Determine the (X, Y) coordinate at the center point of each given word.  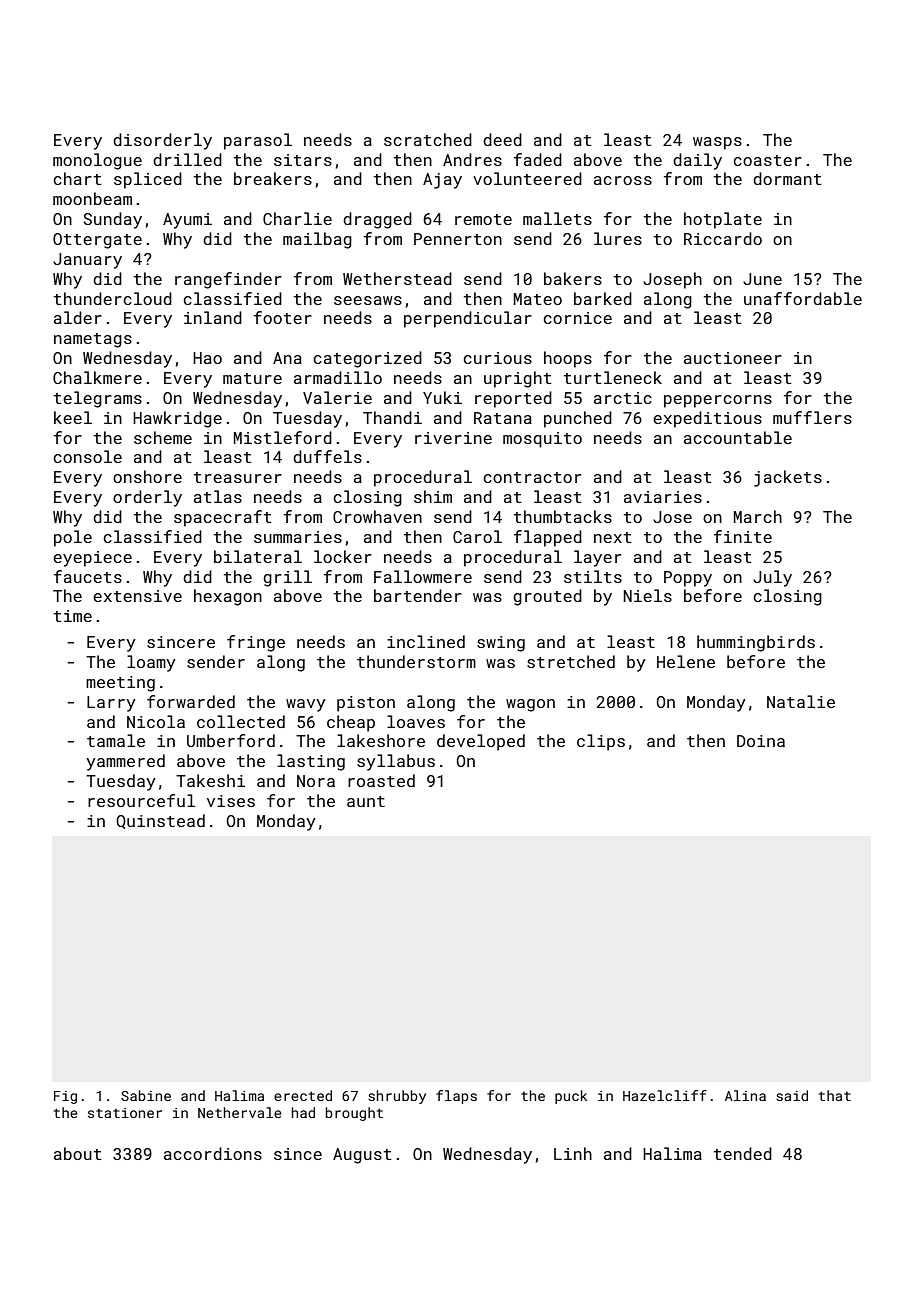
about (78, 1153)
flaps (456, 1097)
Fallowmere (423, 576)
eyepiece (92, 559)
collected (241, 721)
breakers (273, 178)
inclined (426, 641)
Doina (761, 741)
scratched (428, 139)
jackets (788, 478)
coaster (767, 160)
